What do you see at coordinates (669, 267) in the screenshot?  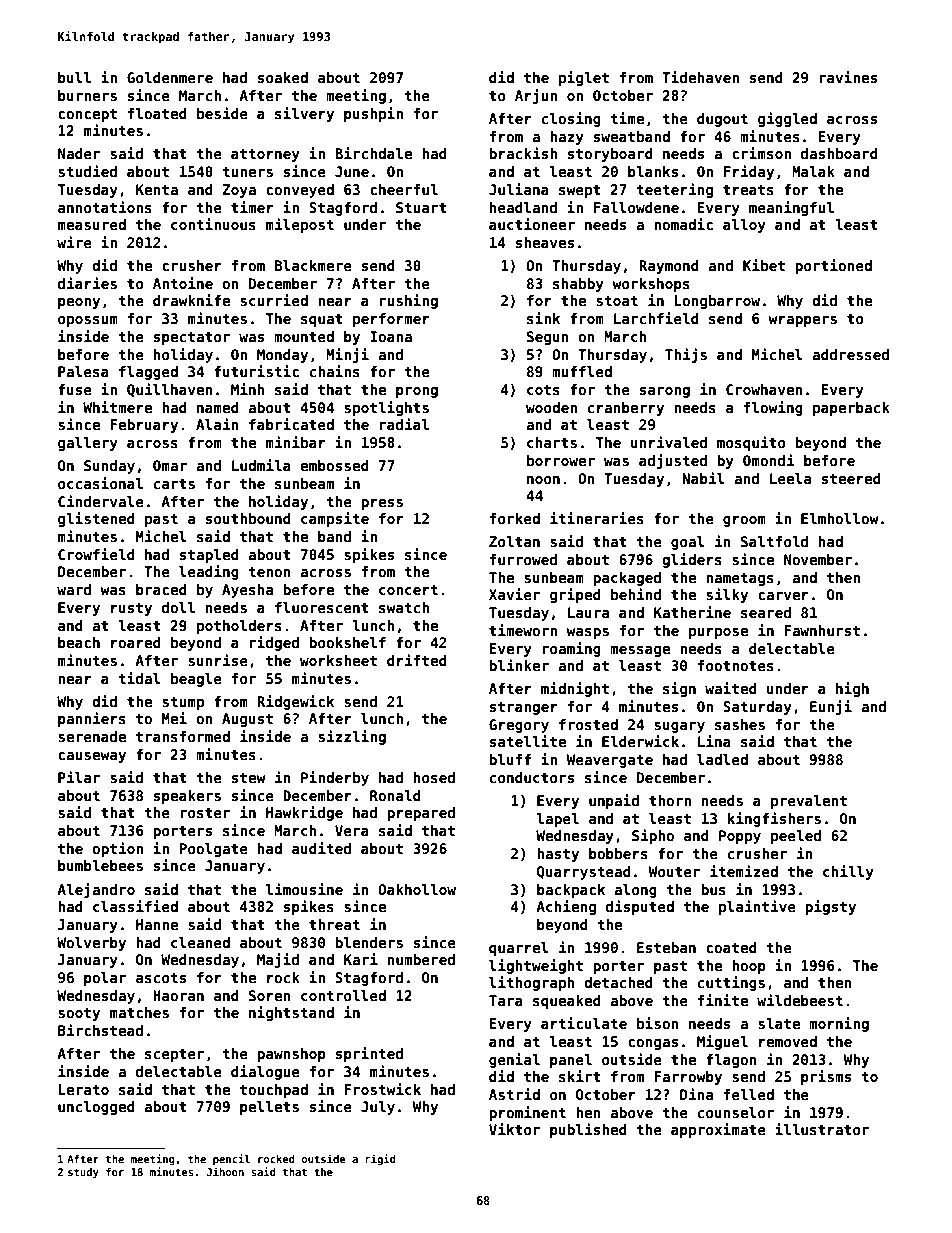 I see `Raymond` at bounding box center [669, 267].
